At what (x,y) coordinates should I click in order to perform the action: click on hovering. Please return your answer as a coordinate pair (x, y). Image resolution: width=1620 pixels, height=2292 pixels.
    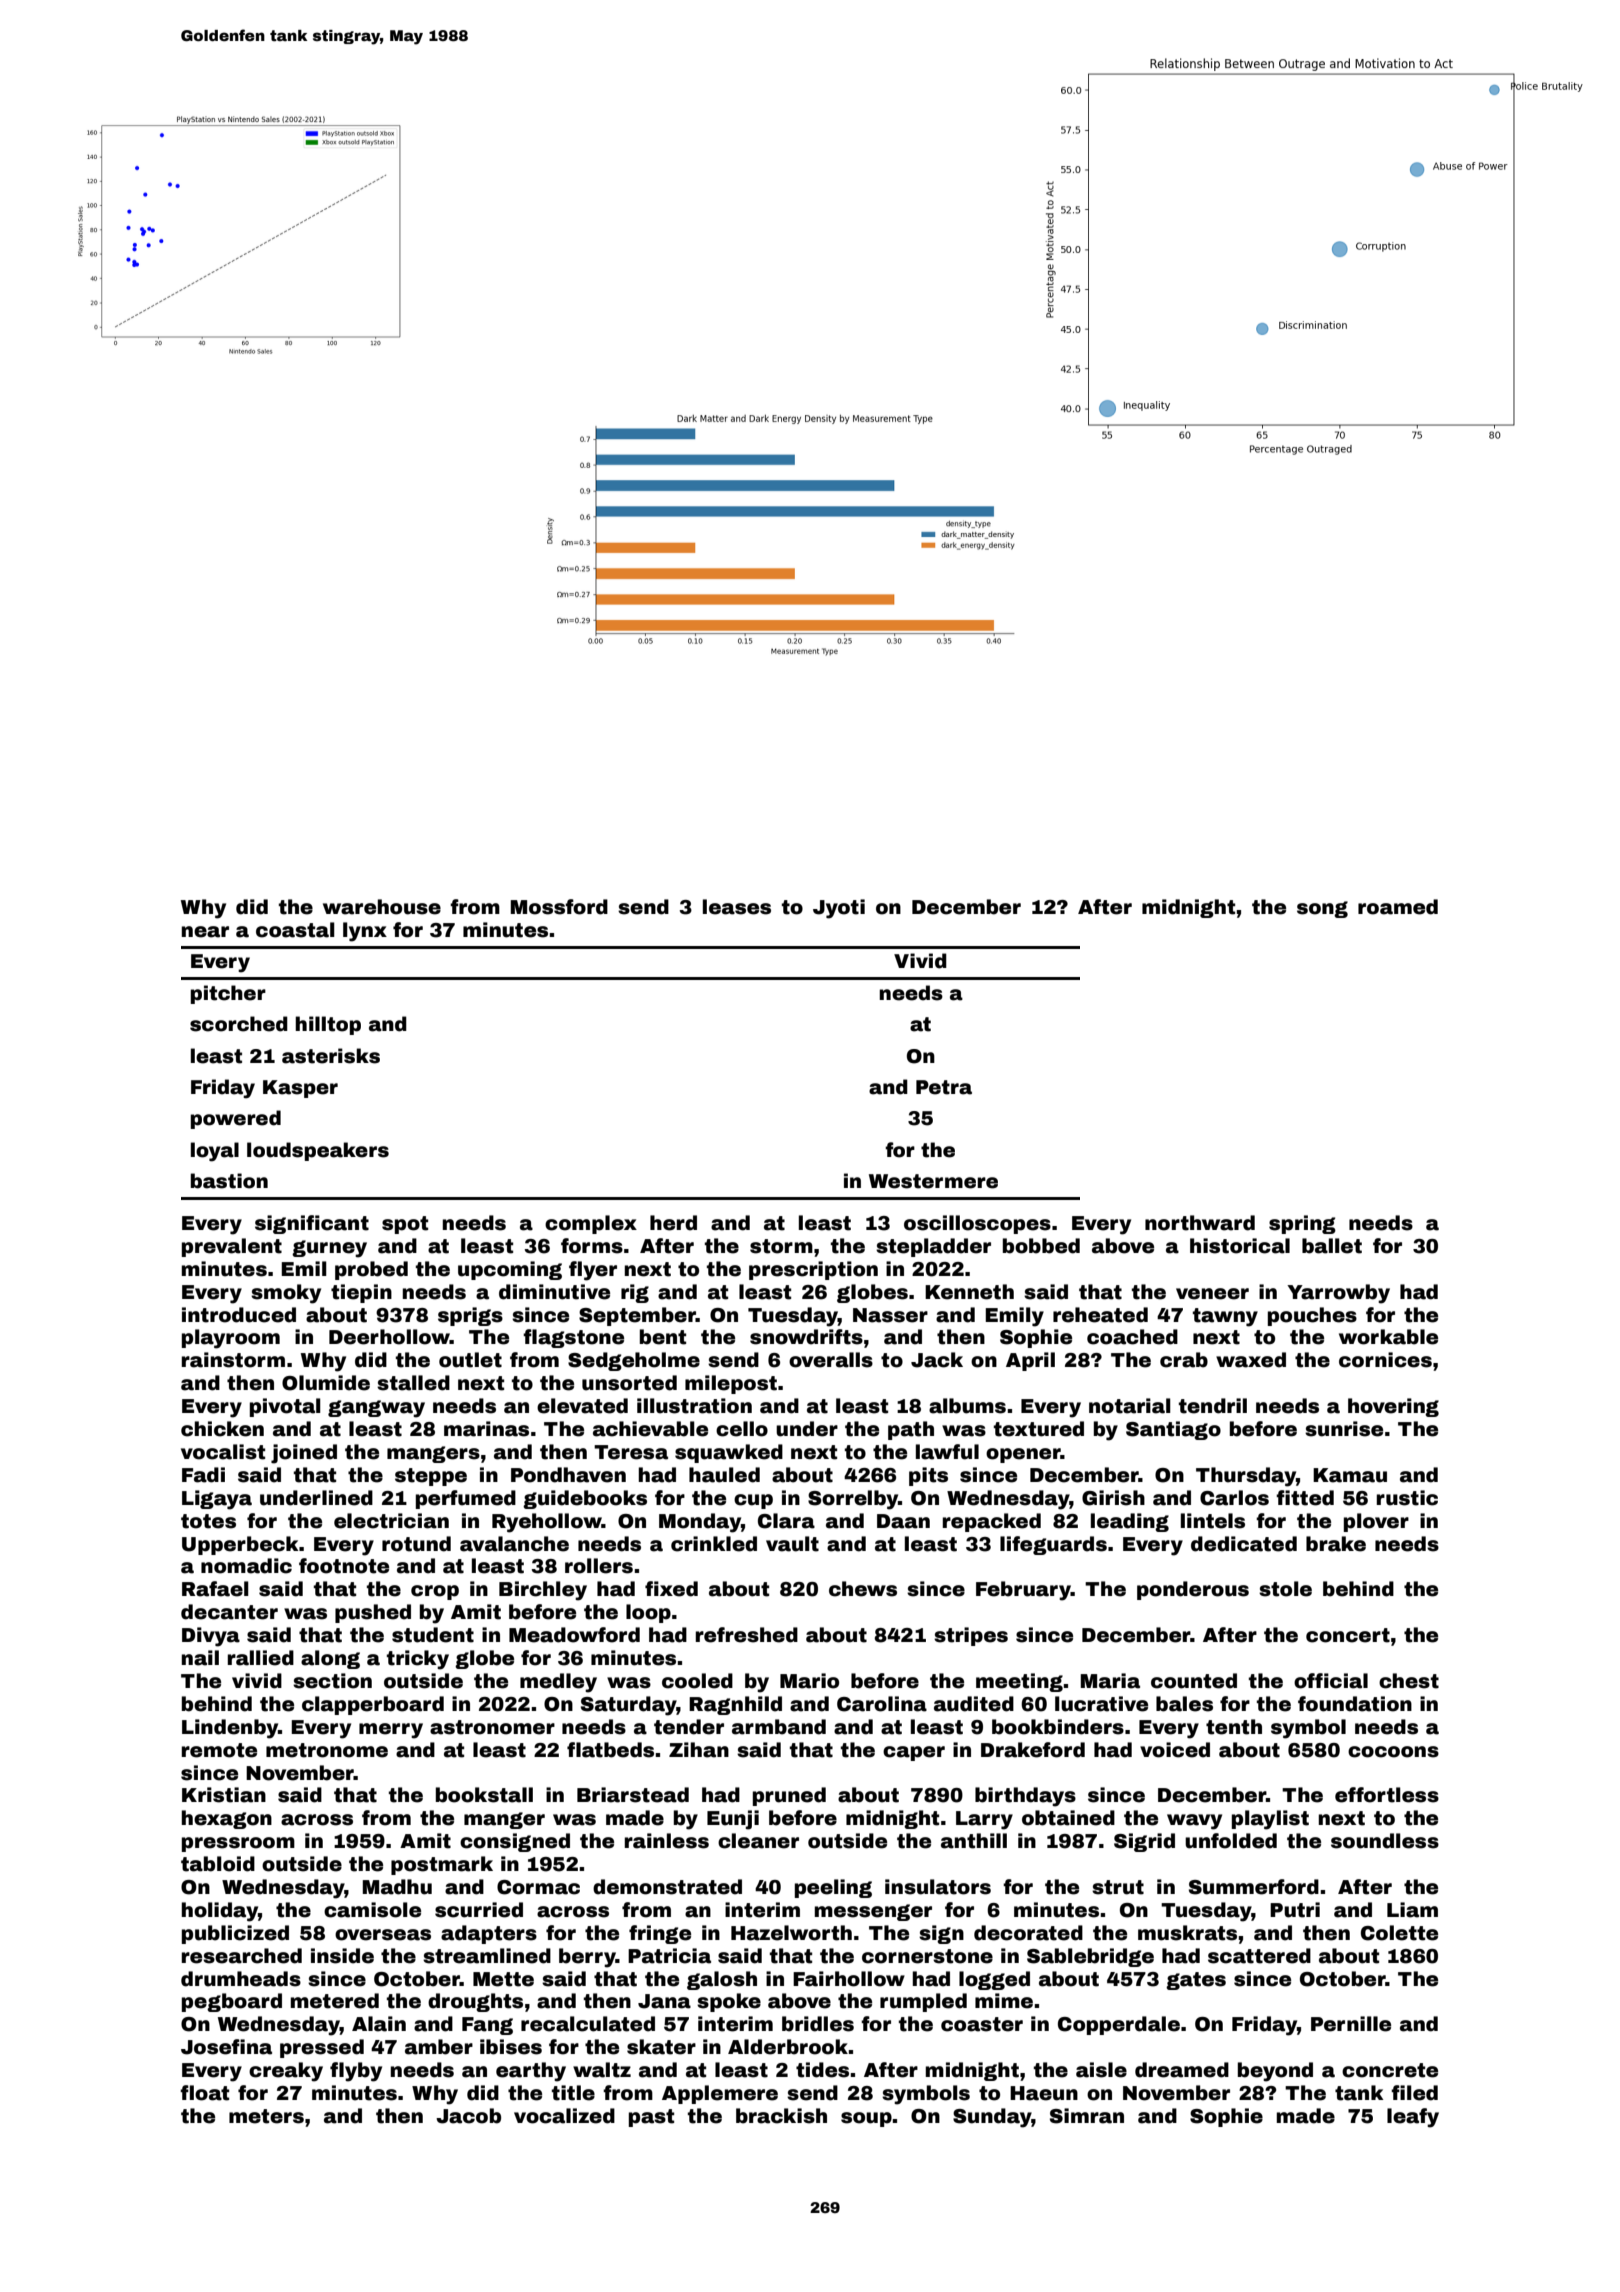
    Looking at the image, I should click on (1393, 1407).
